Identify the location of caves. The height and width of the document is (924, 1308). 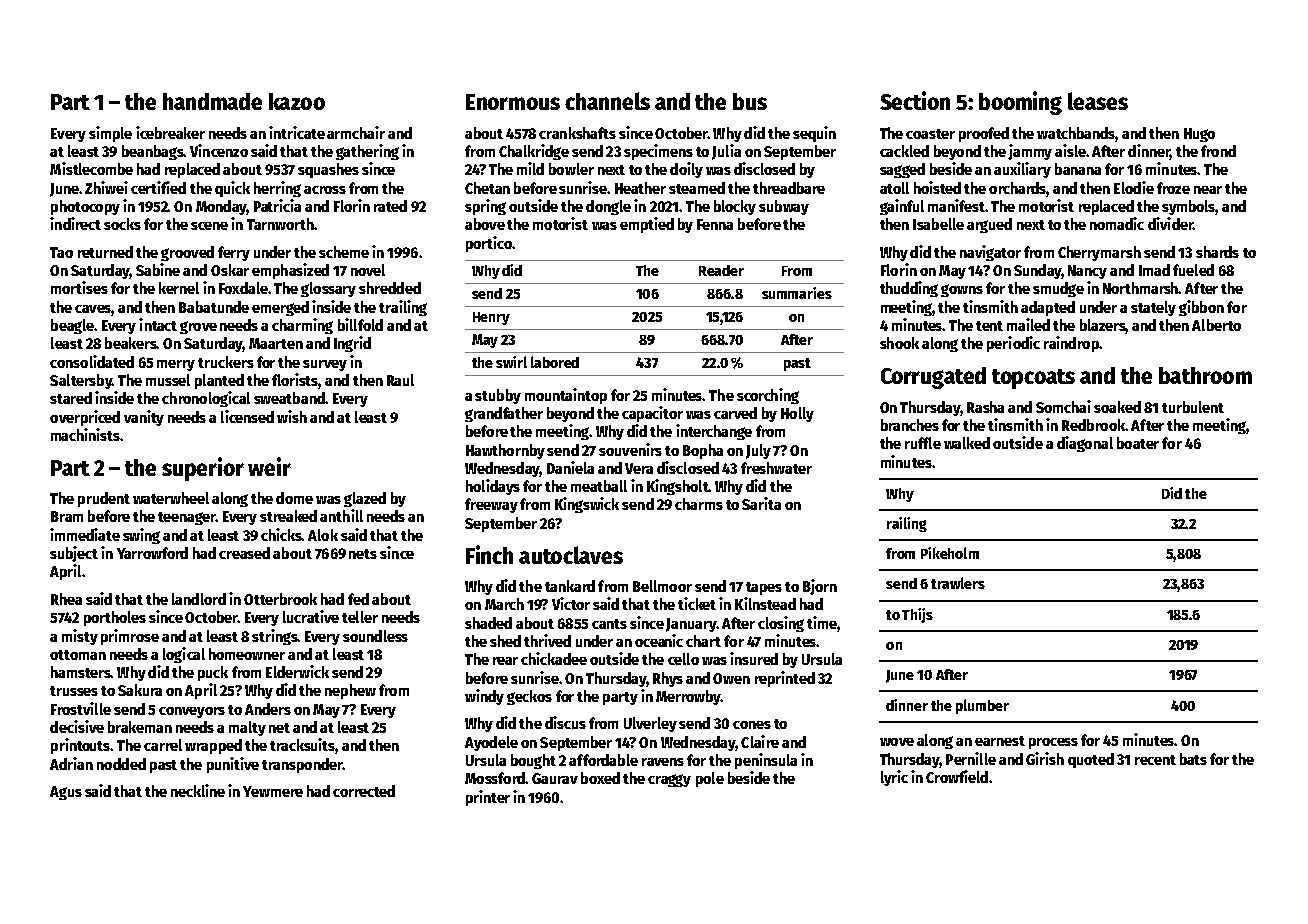
(93, 309).
